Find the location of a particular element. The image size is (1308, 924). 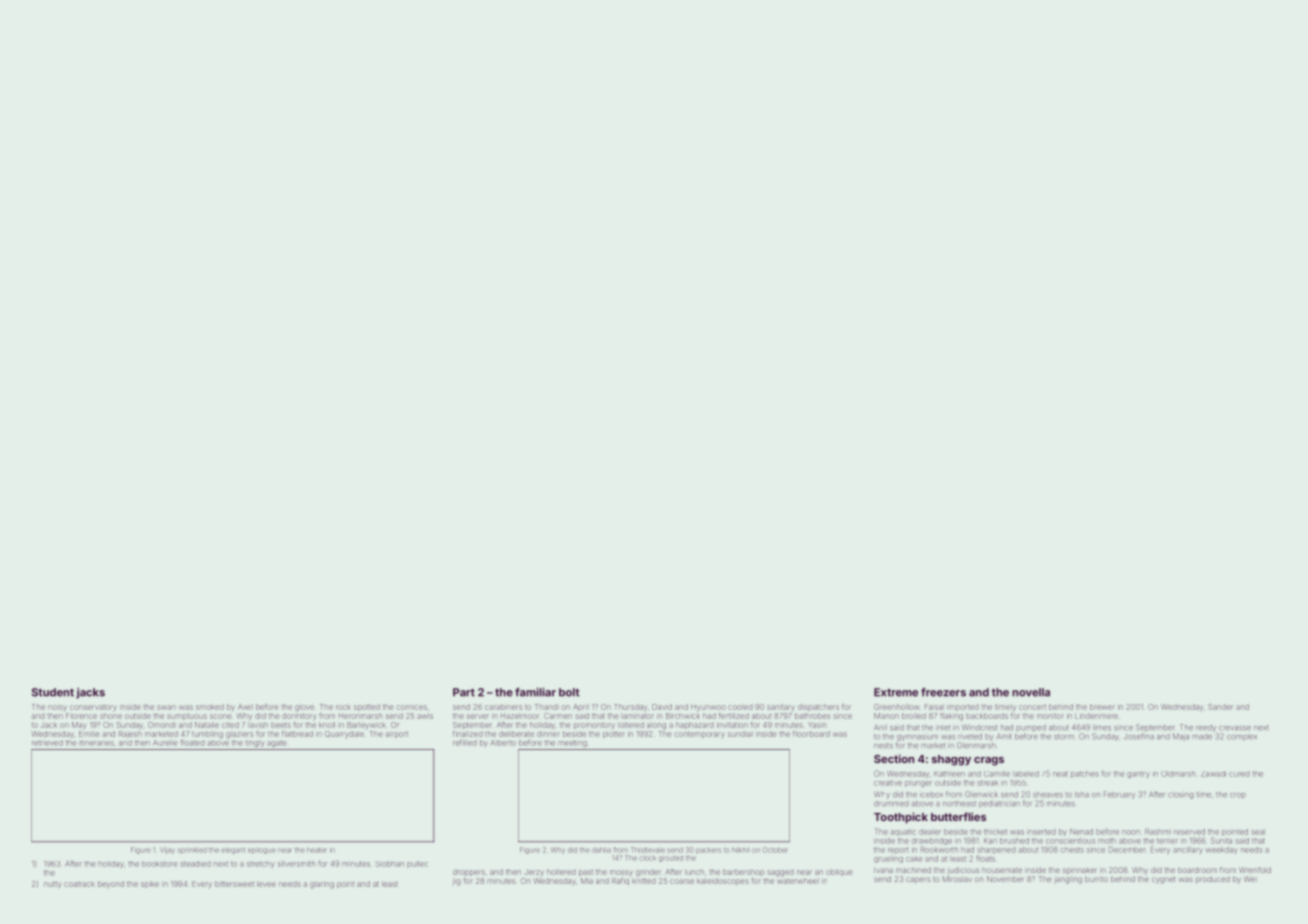

Kathleen is located at coordinates (949, 774).
